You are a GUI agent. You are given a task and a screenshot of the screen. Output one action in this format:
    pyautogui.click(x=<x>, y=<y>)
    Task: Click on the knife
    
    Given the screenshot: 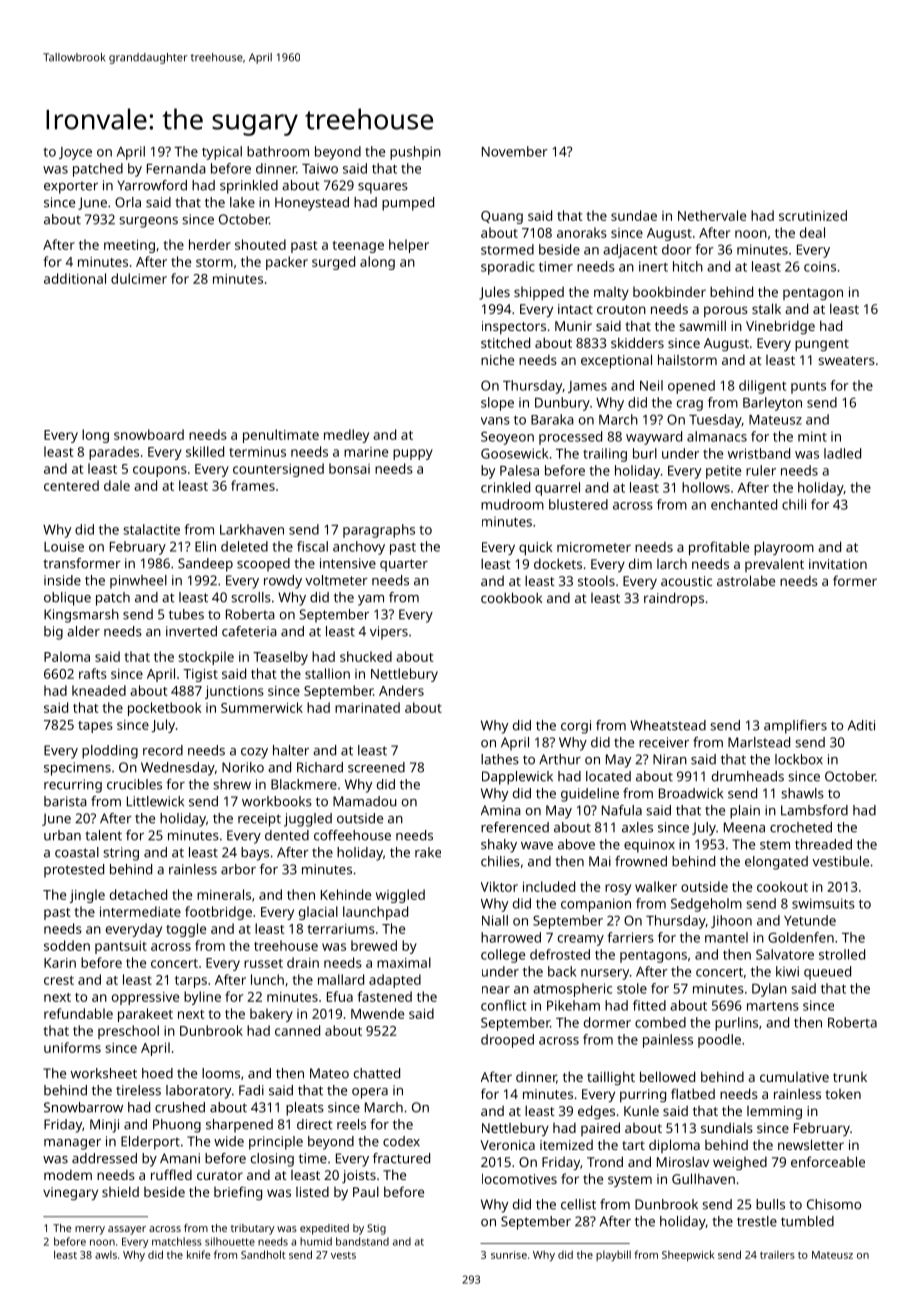 What is the action you would take?
    pyautogui.click(x=198, y=1254)
